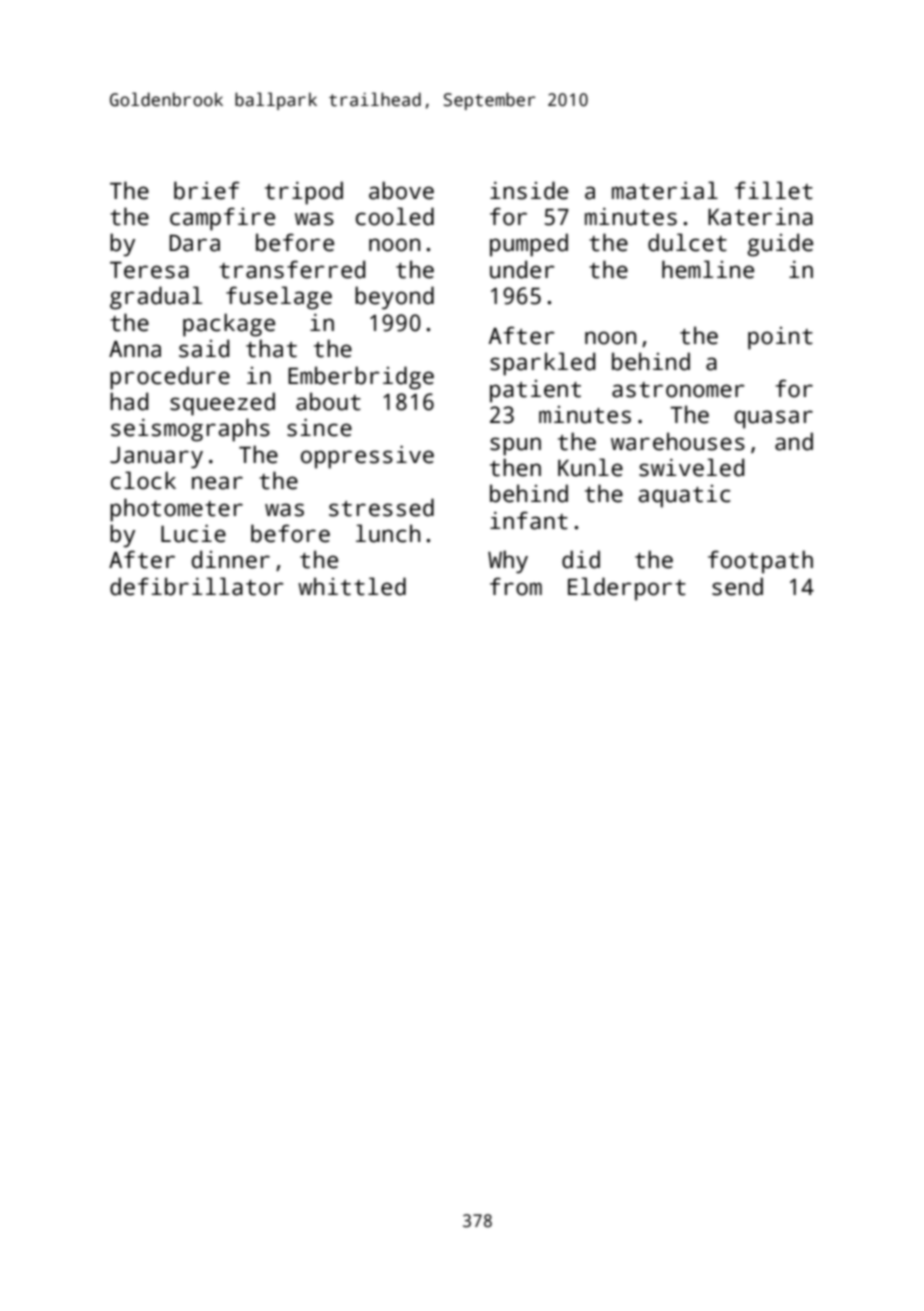 The height and width of the page is (1311, 924). What do you see at coordinates (129, 401) in the page?
I see `had` at bounding box center [129, 401].
